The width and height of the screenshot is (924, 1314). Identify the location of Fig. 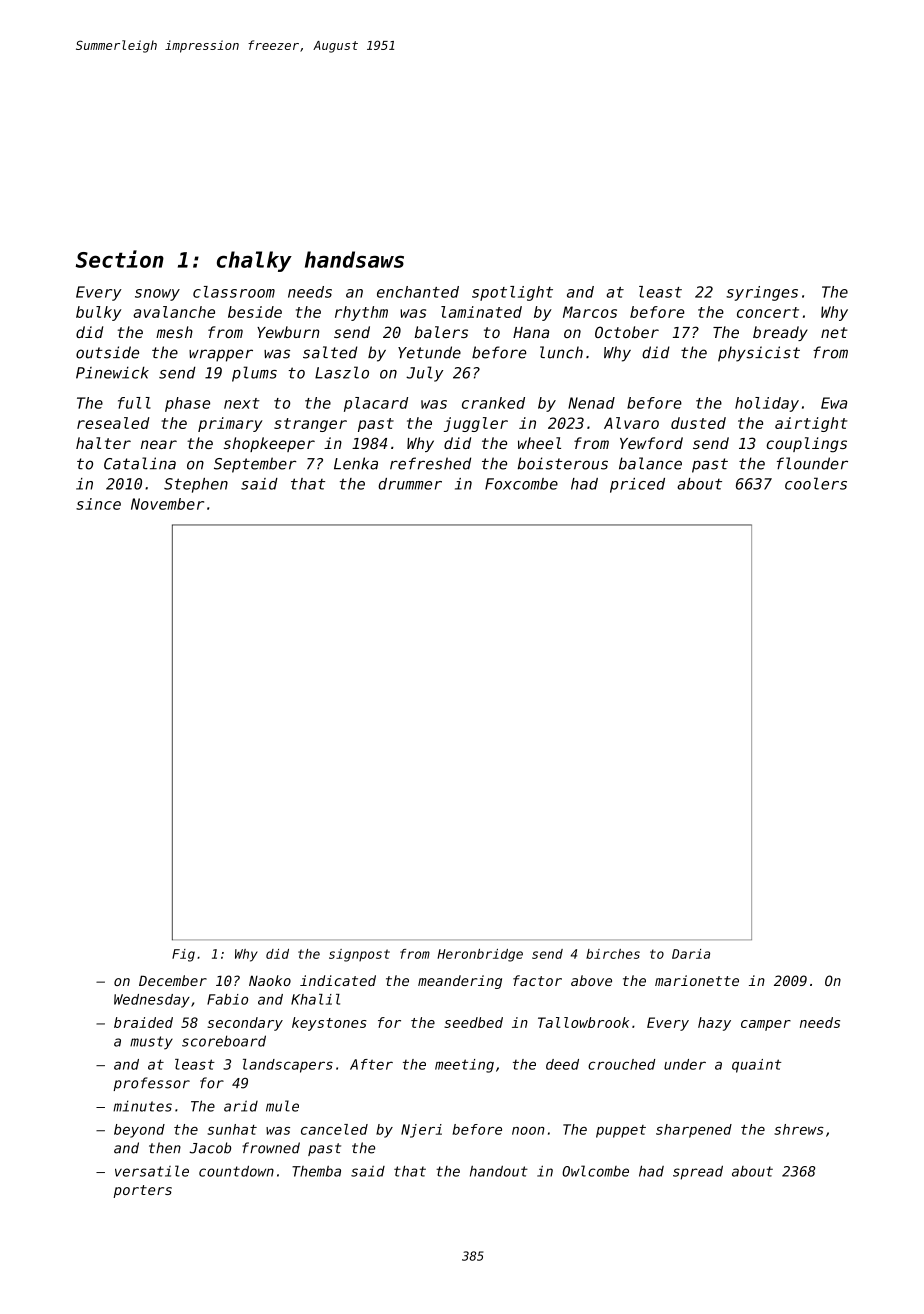
(183, 955).
